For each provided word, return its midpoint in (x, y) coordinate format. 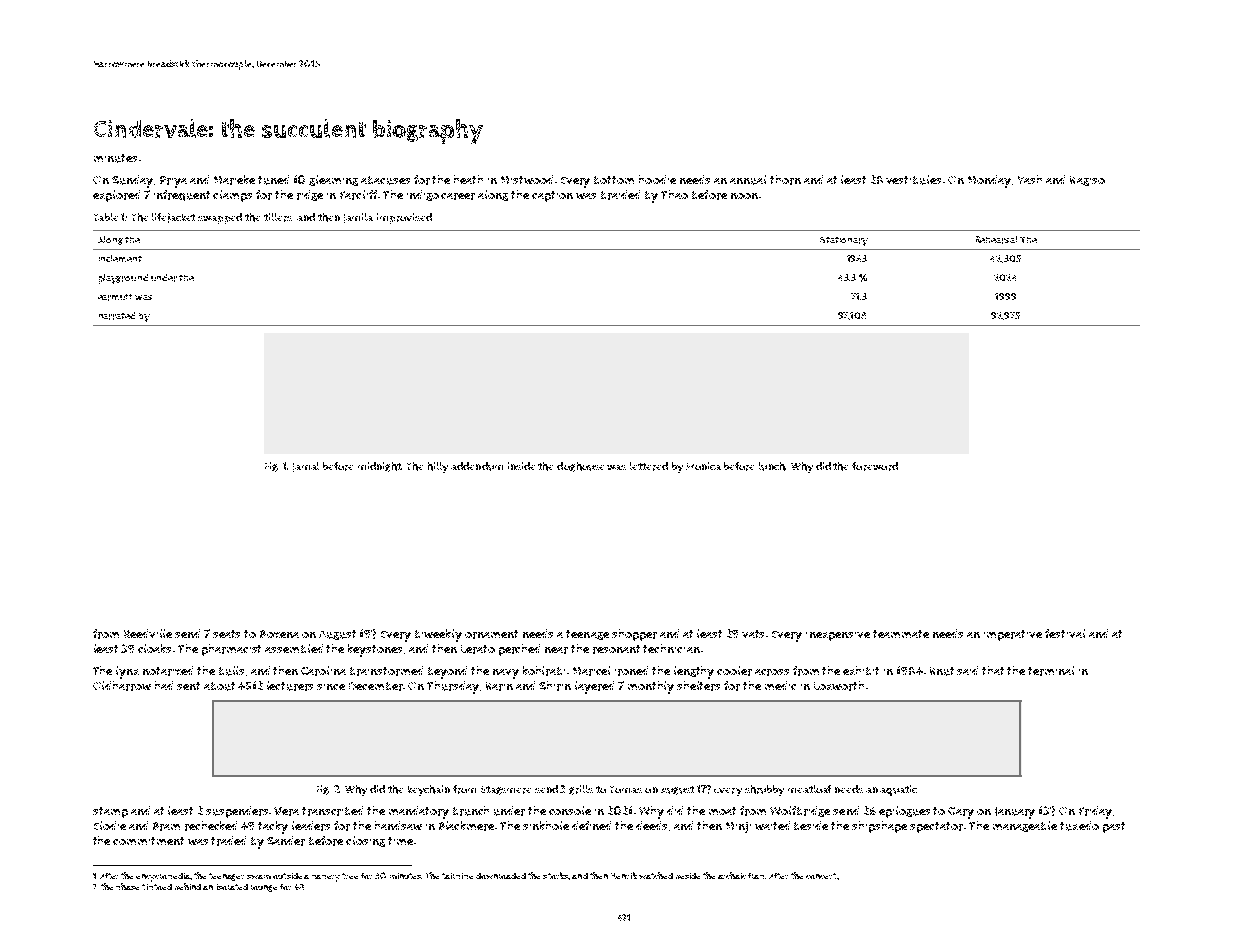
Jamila (358, 218)
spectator (936, 827)
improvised (404, 218)
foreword (875, 466)
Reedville (148, 633)
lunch (772, 466)
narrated (117, 316)
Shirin (555, 686)
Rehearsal (996, 240)
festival (1065, 633)
